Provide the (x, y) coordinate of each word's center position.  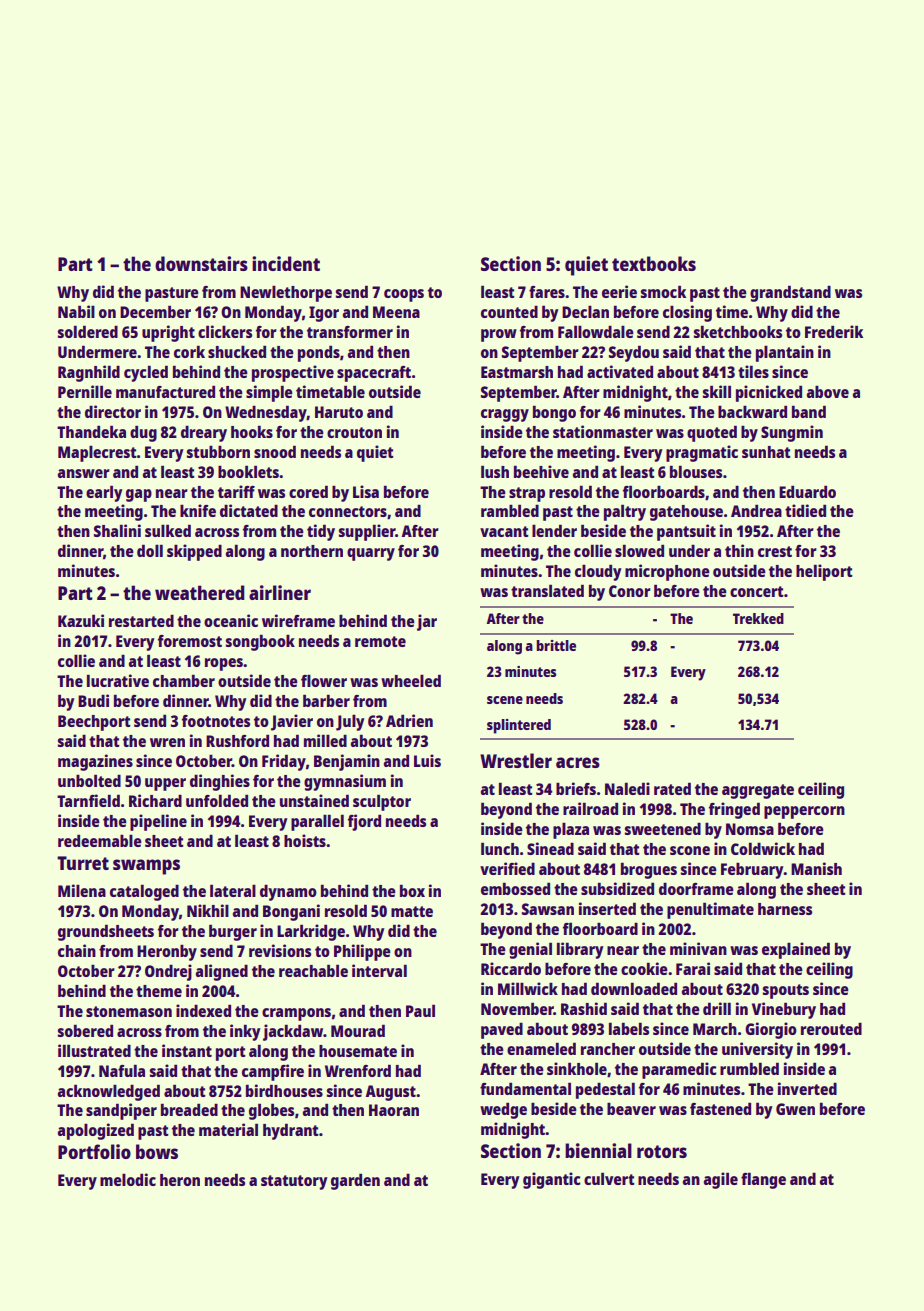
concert (757, 591)
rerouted (831, 1028)
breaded (189, 1109)
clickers (225, 331)
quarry (371, 554)
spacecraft (374, 374)
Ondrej (168, 972)
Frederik (834, 331)
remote (380, 641)
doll (150, 550)
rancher (608, 1049)
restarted (141, 620)
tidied (805, 510)
